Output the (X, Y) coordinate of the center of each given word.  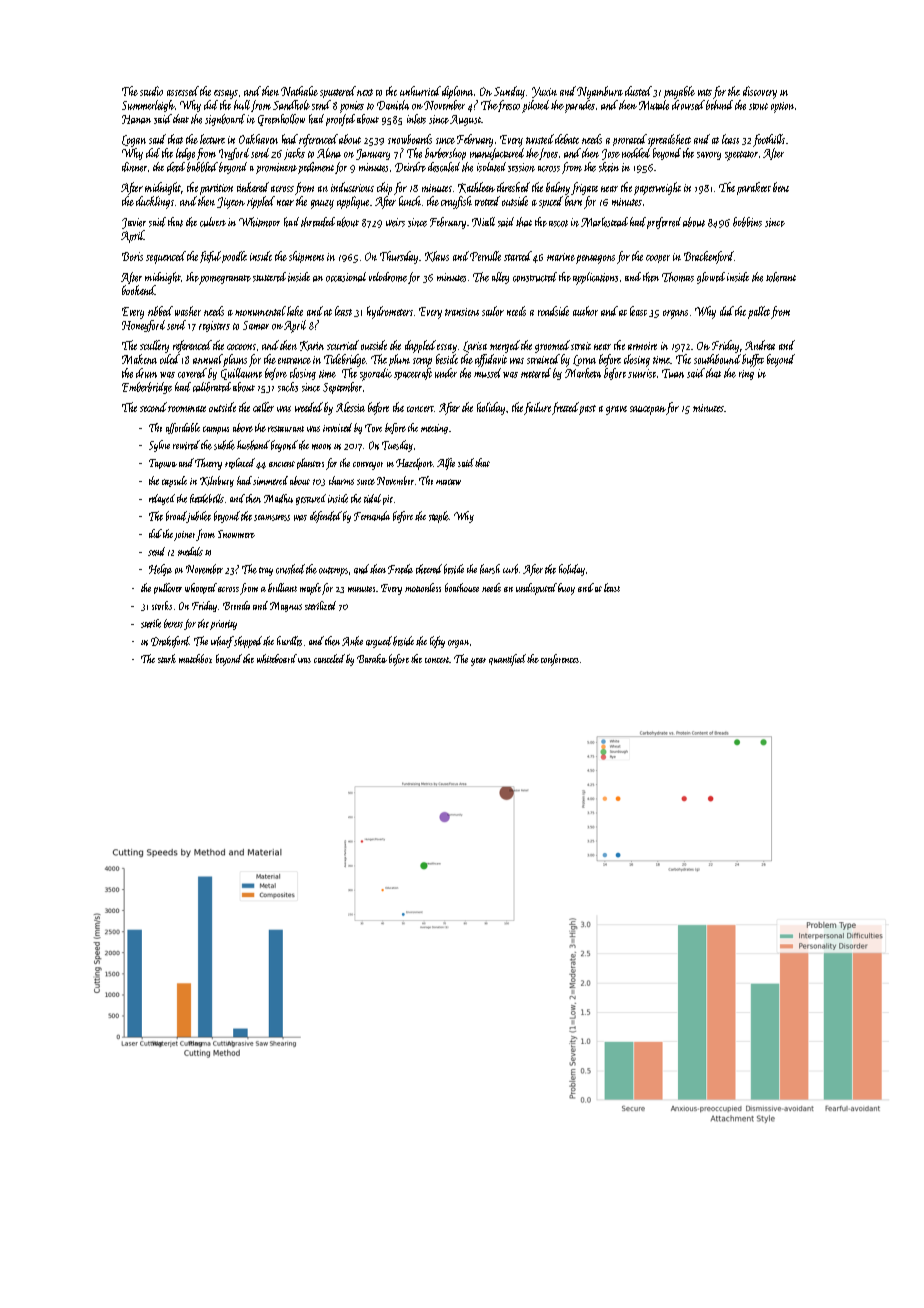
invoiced (337, 427)
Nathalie (299, 91)
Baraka (372, 658)
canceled (329, 658)
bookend (138, 290)
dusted (638, 91)
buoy (566, 589)
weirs (395, 222)
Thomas (678, 277)
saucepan (648, 410)
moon (321, 447)
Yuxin (544, 92)
